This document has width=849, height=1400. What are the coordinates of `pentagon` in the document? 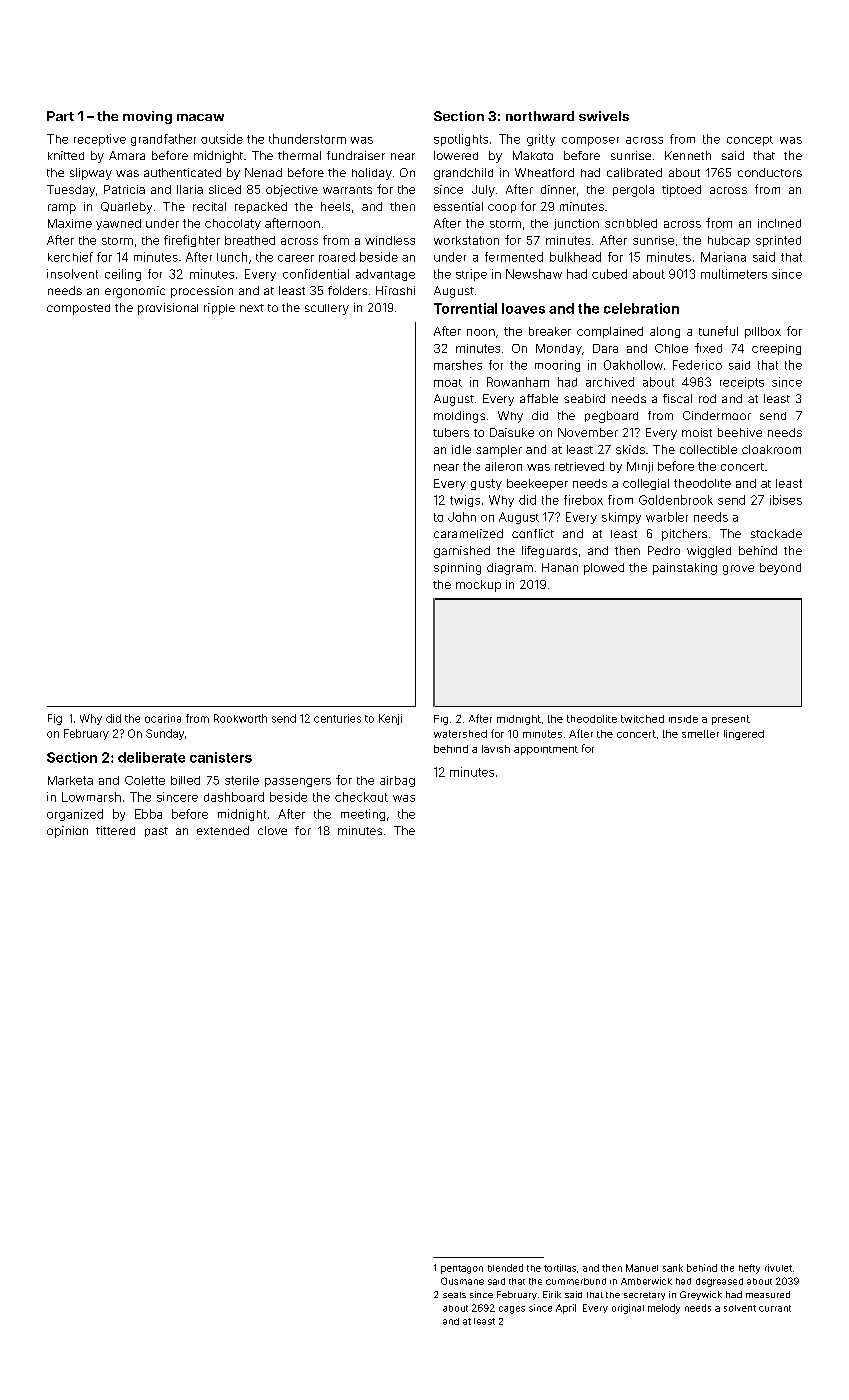 It's located at (462, 1269).
